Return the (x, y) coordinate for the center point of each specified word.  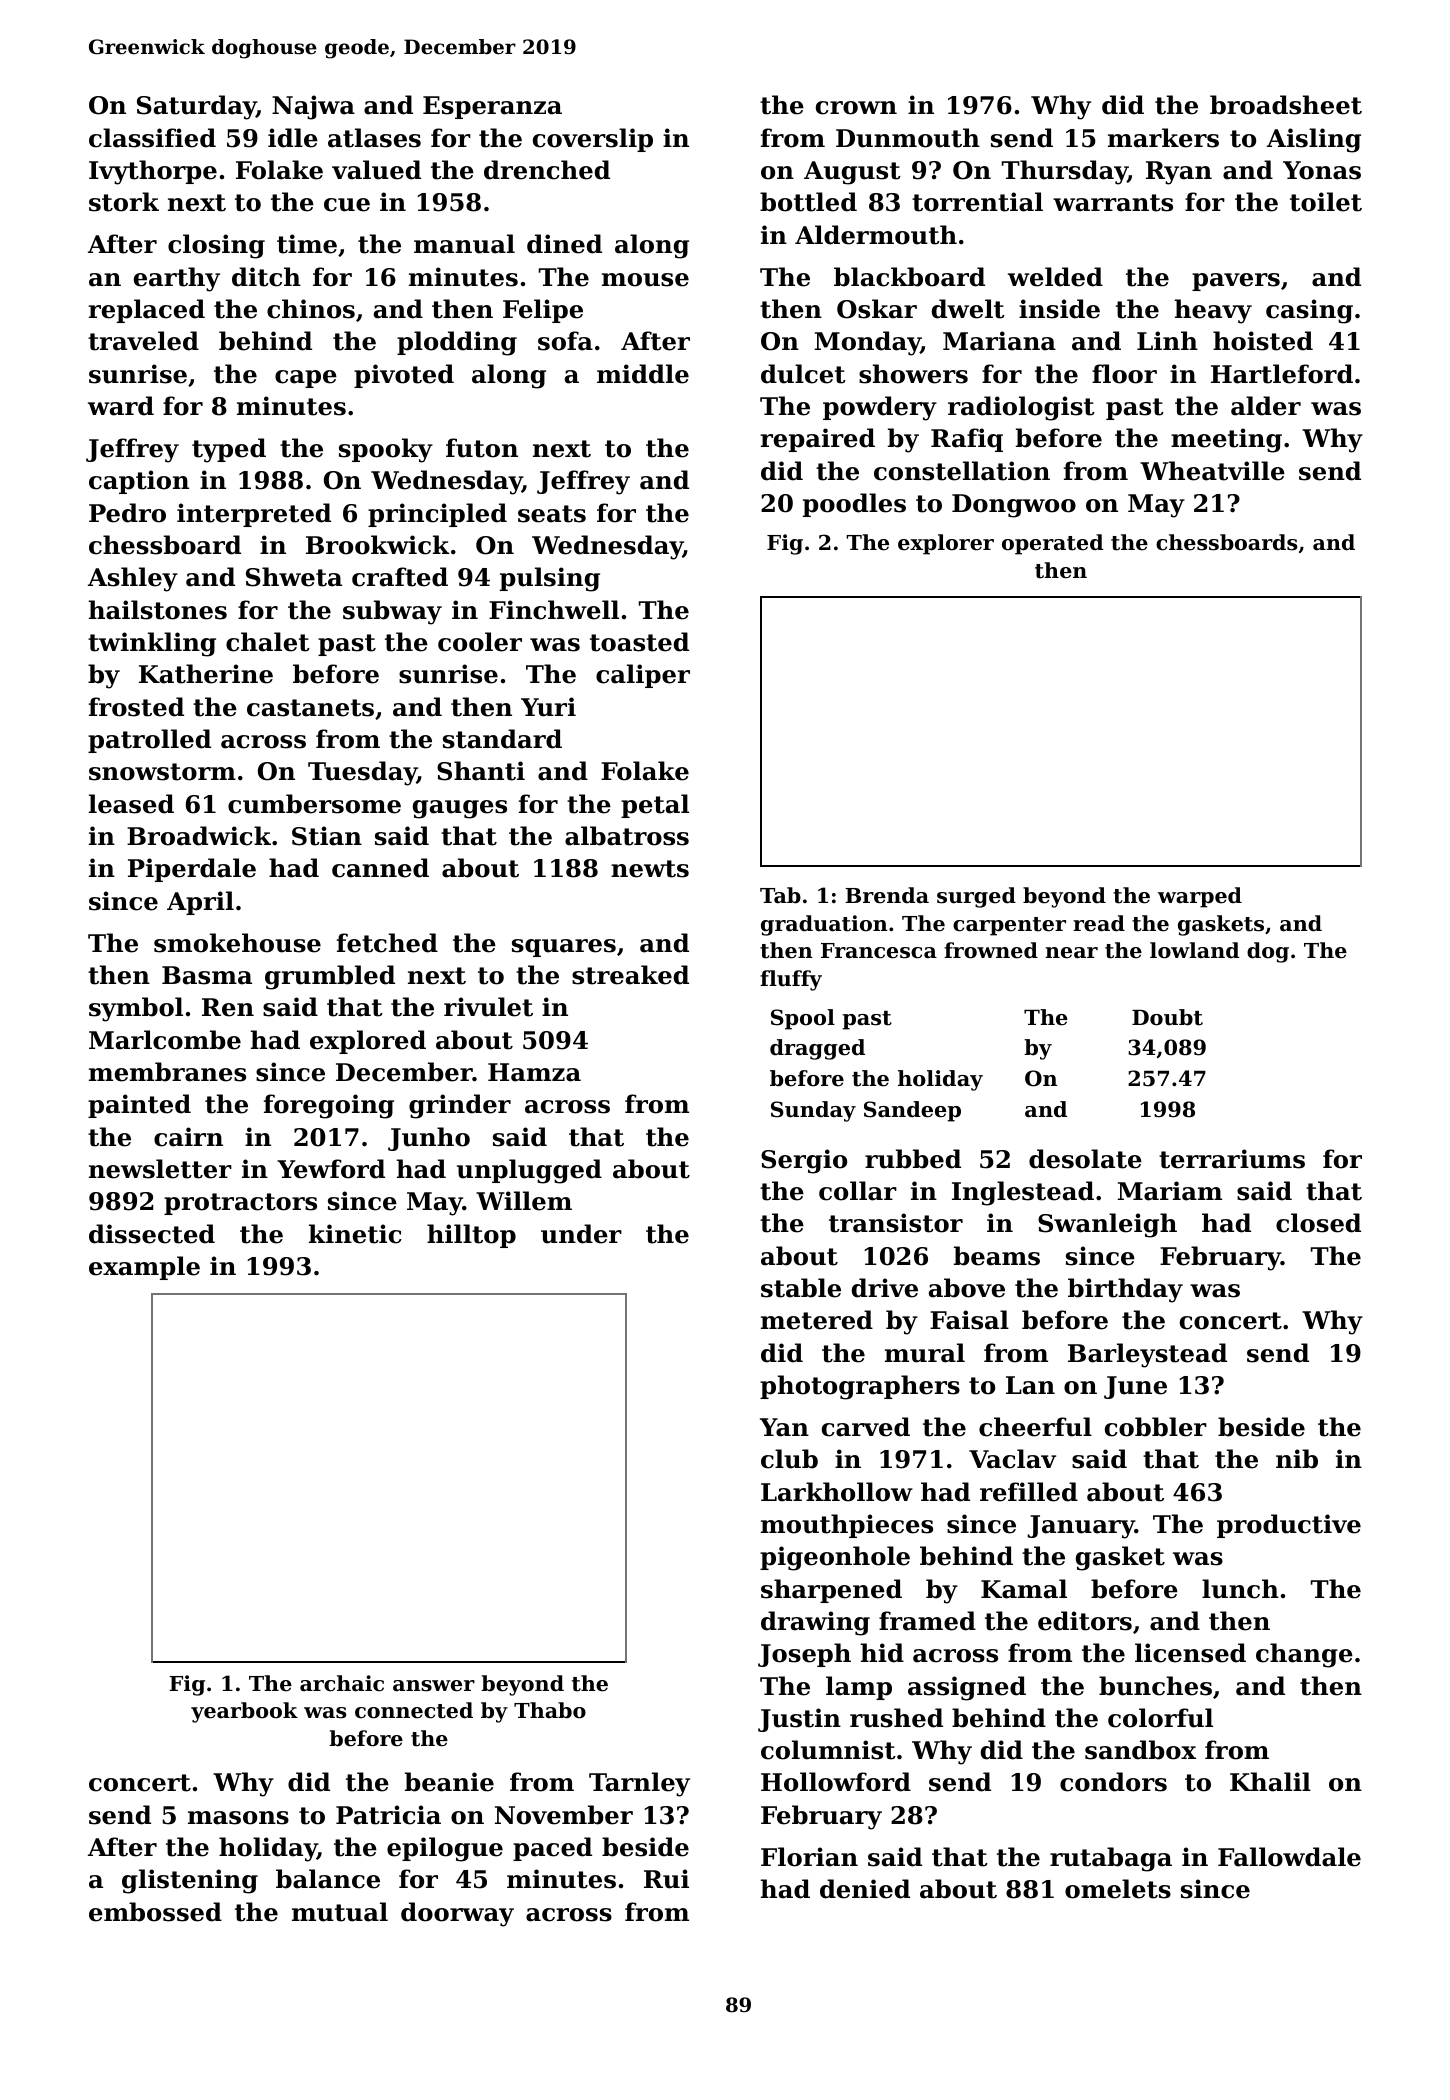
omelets (1118, 1889)
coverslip (593, 140)
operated (1052, 544)
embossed (155, 1912)
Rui (666, 1879)
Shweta (294, 577)
